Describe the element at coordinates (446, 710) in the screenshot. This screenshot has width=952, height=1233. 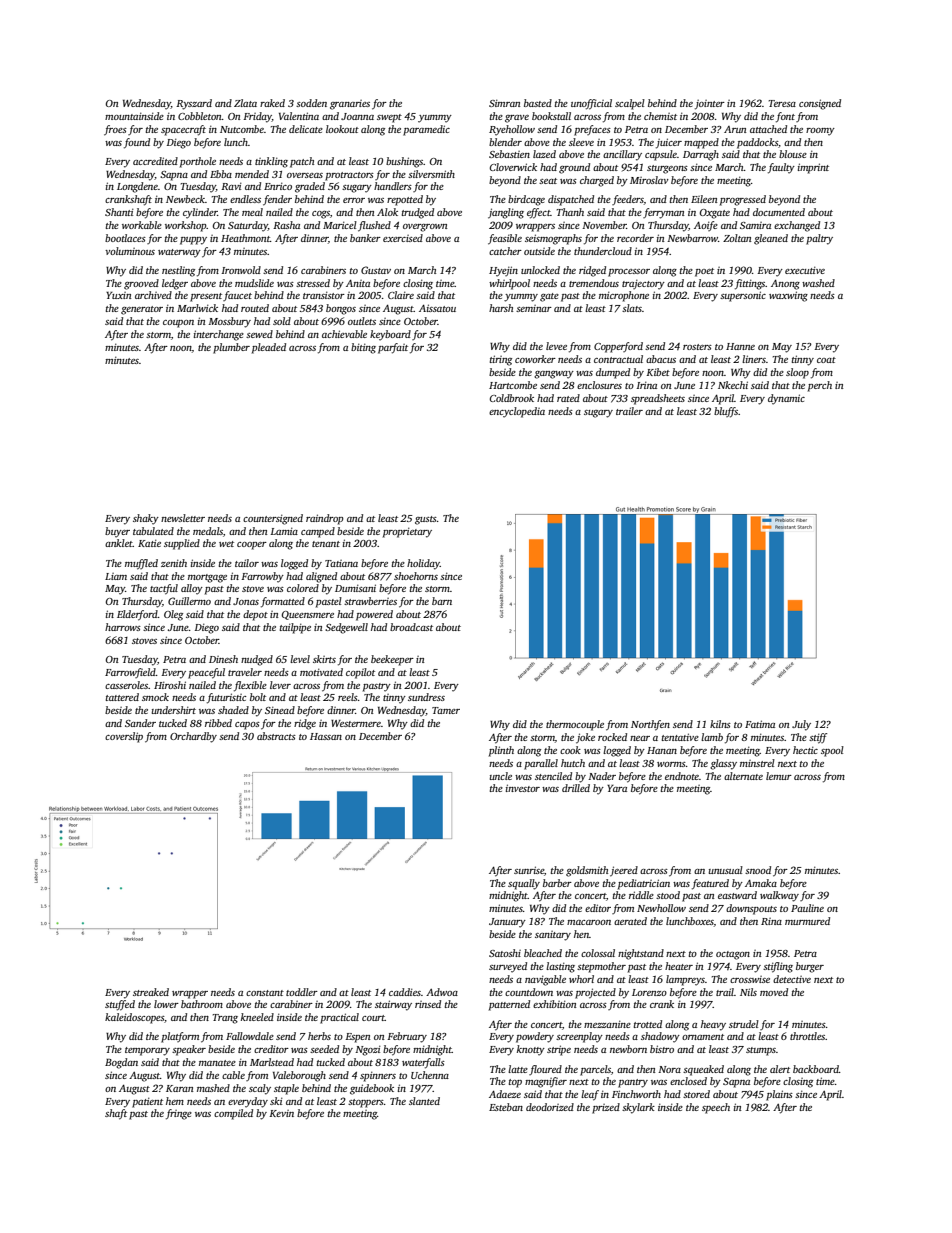
I see `Tamer` at that location.
